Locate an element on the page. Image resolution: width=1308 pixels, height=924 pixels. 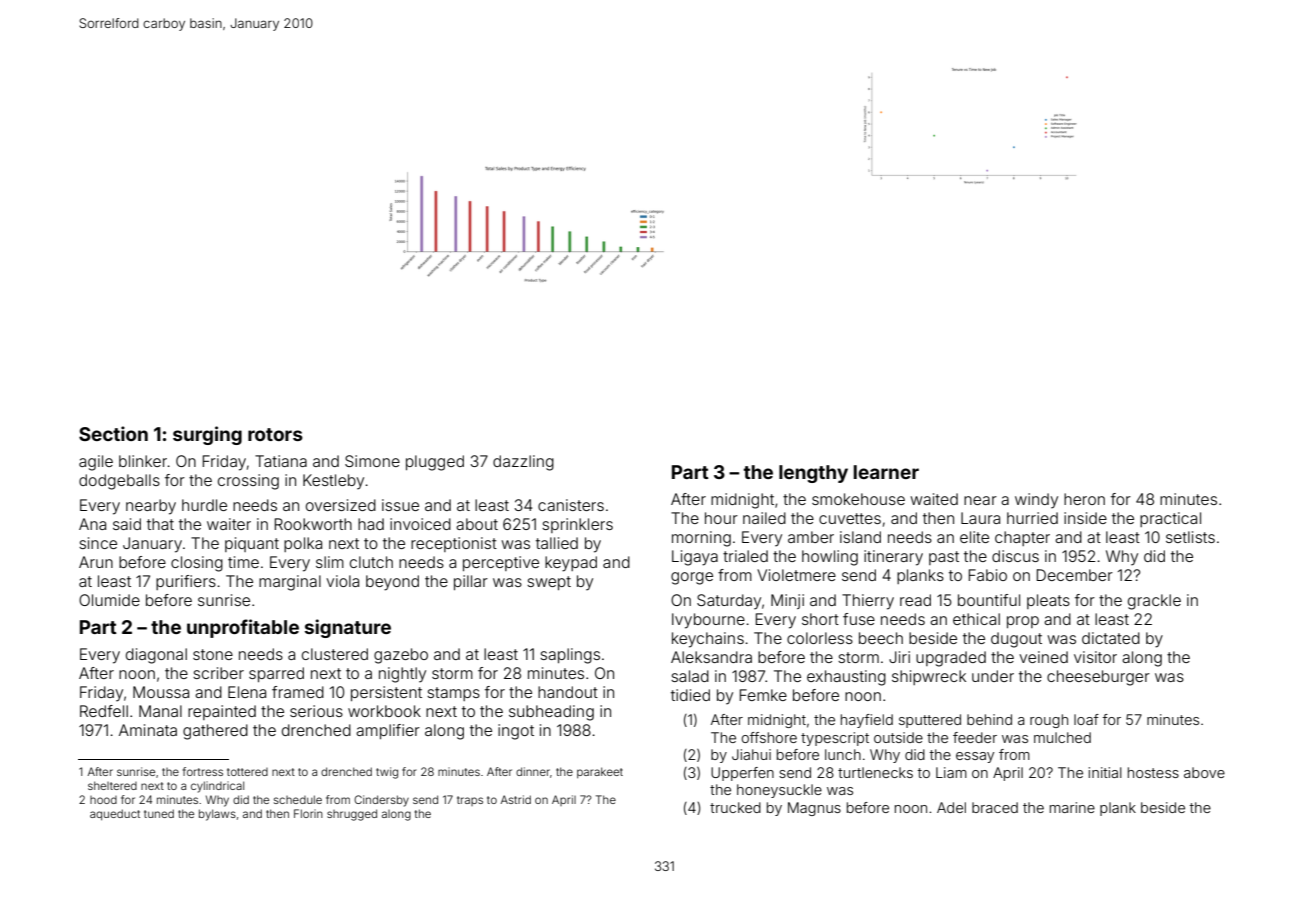
surging is located at coordinates (207, 435).
